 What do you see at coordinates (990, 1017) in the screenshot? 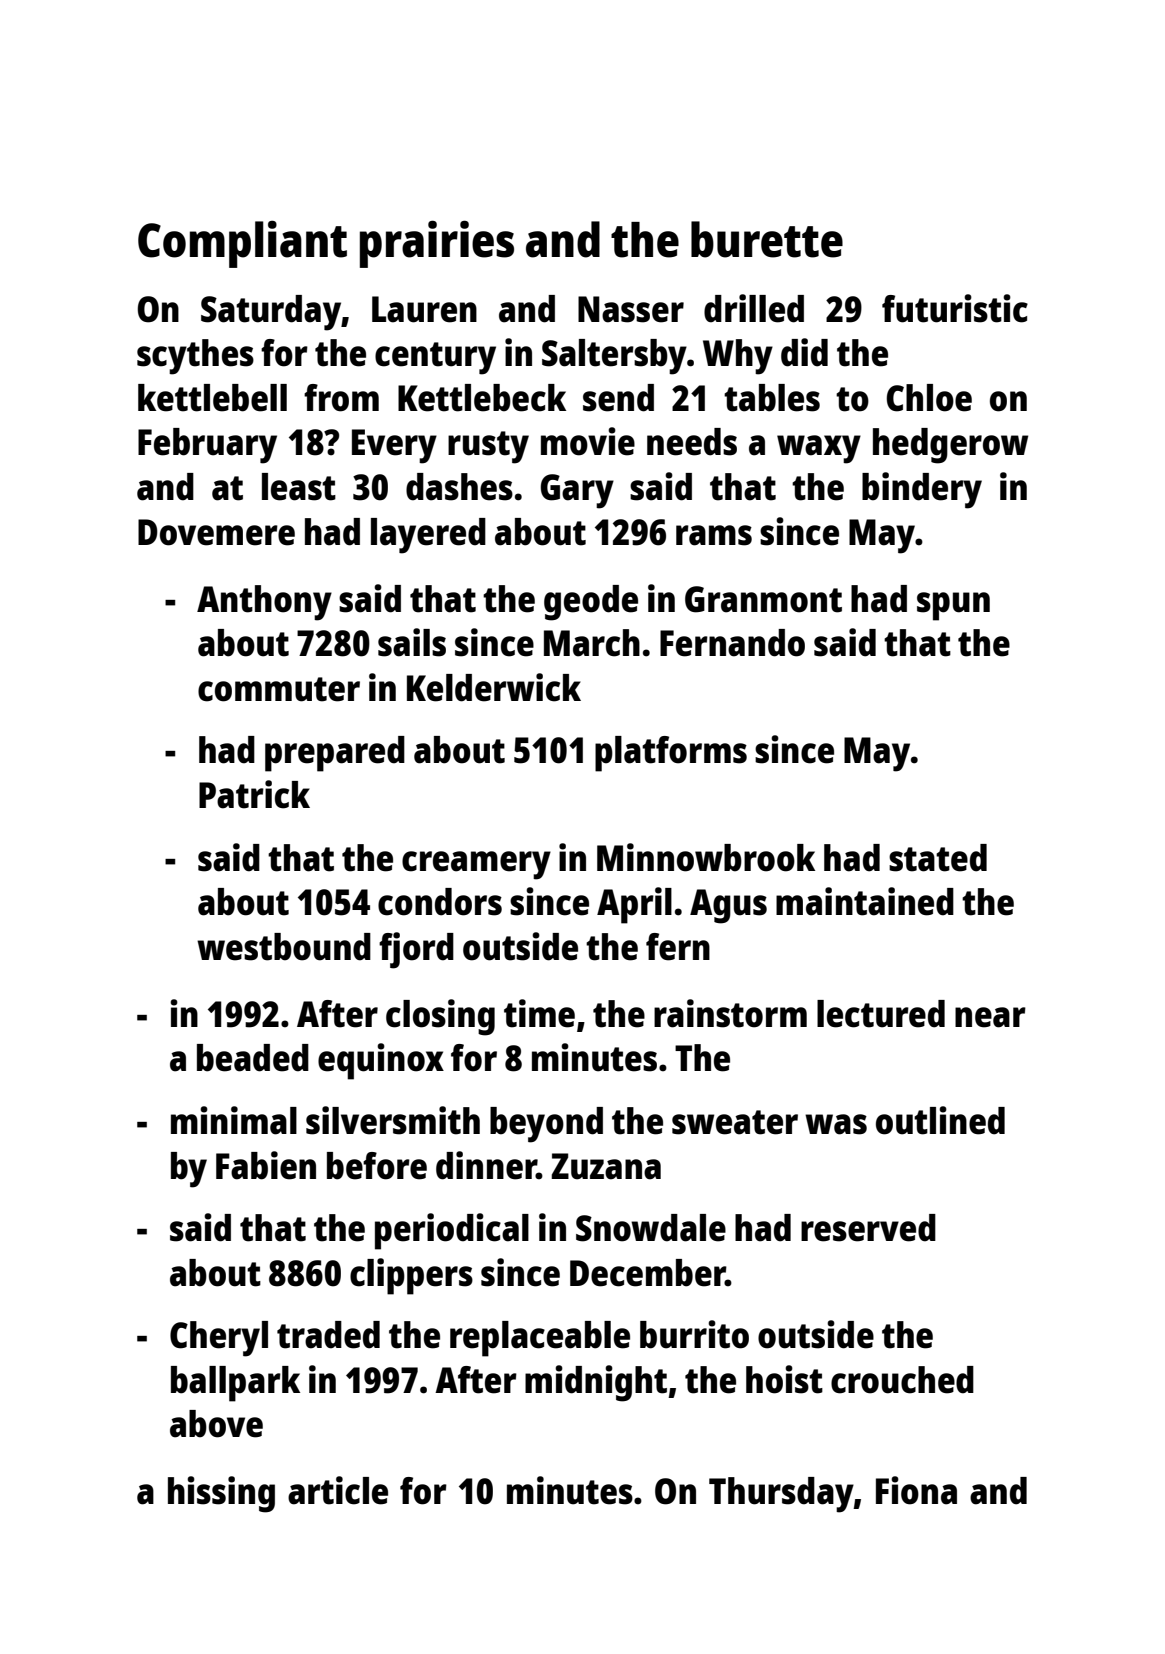
I see `near` at bounding box center [990, 1017].
